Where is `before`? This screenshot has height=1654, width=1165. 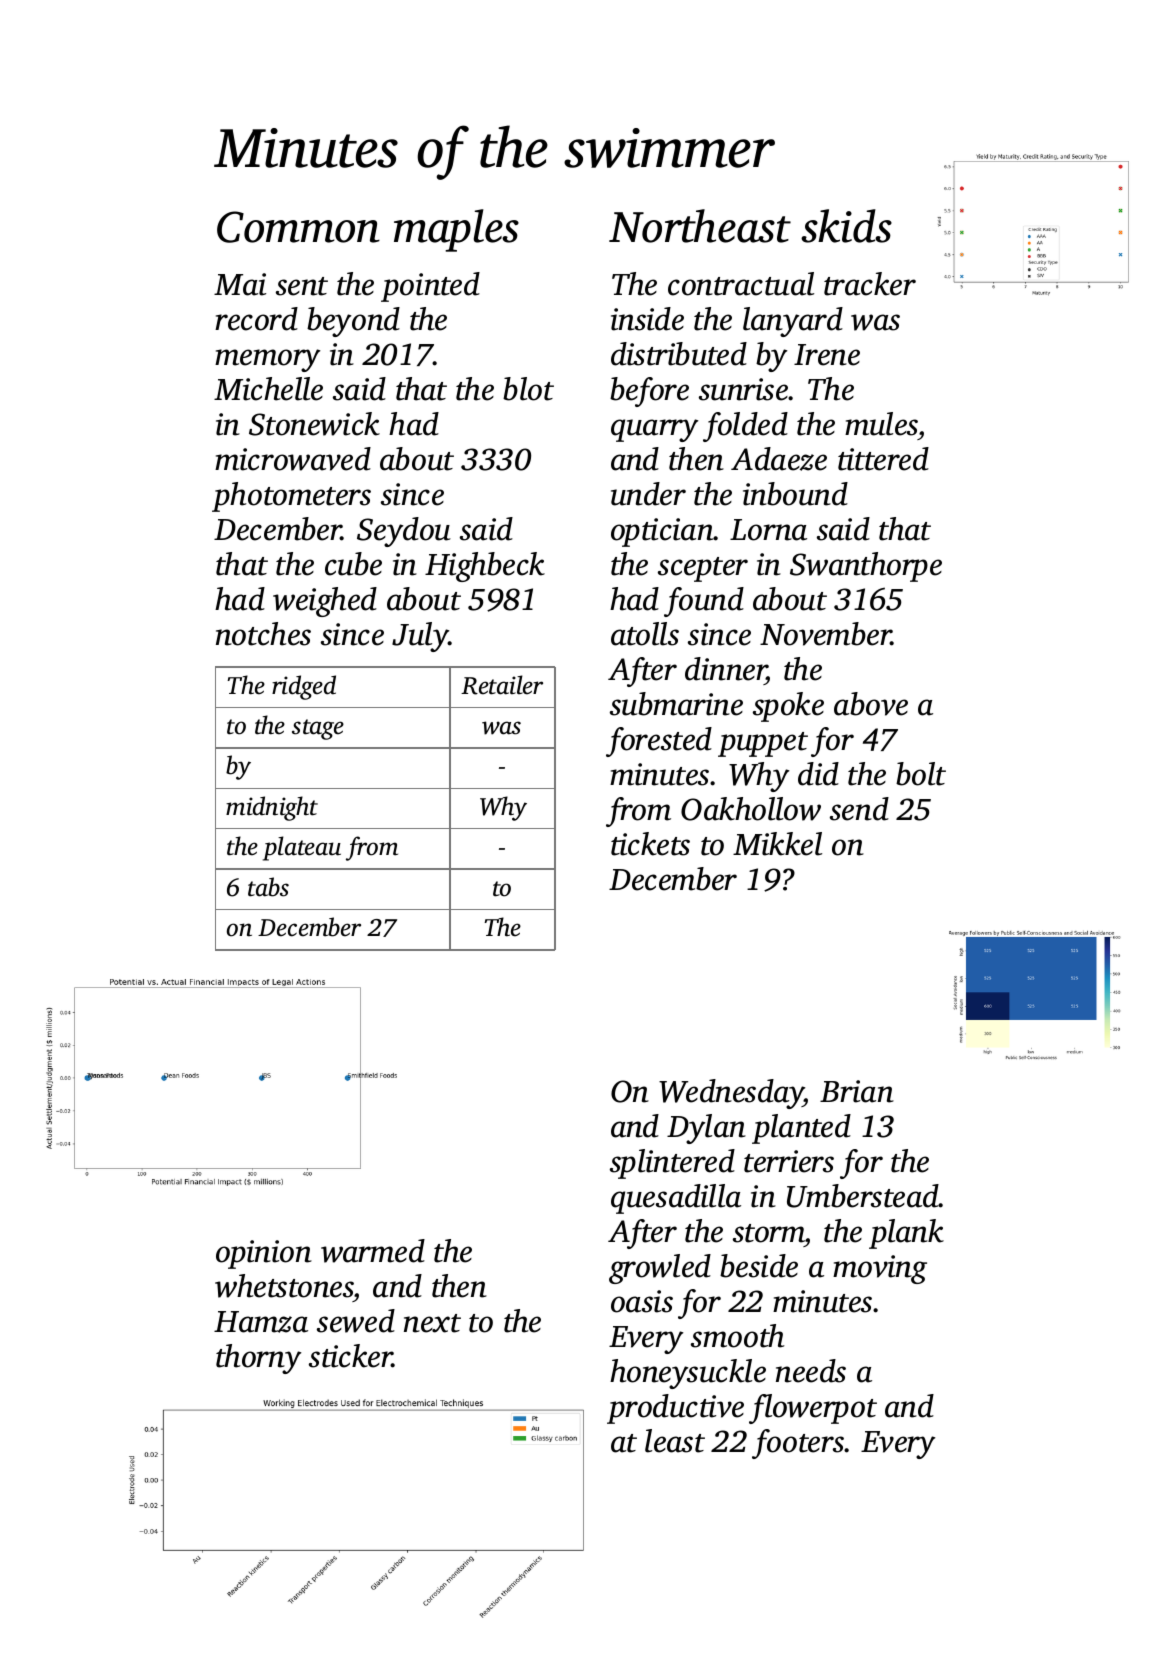
before is located at coordinates (649, 392).
